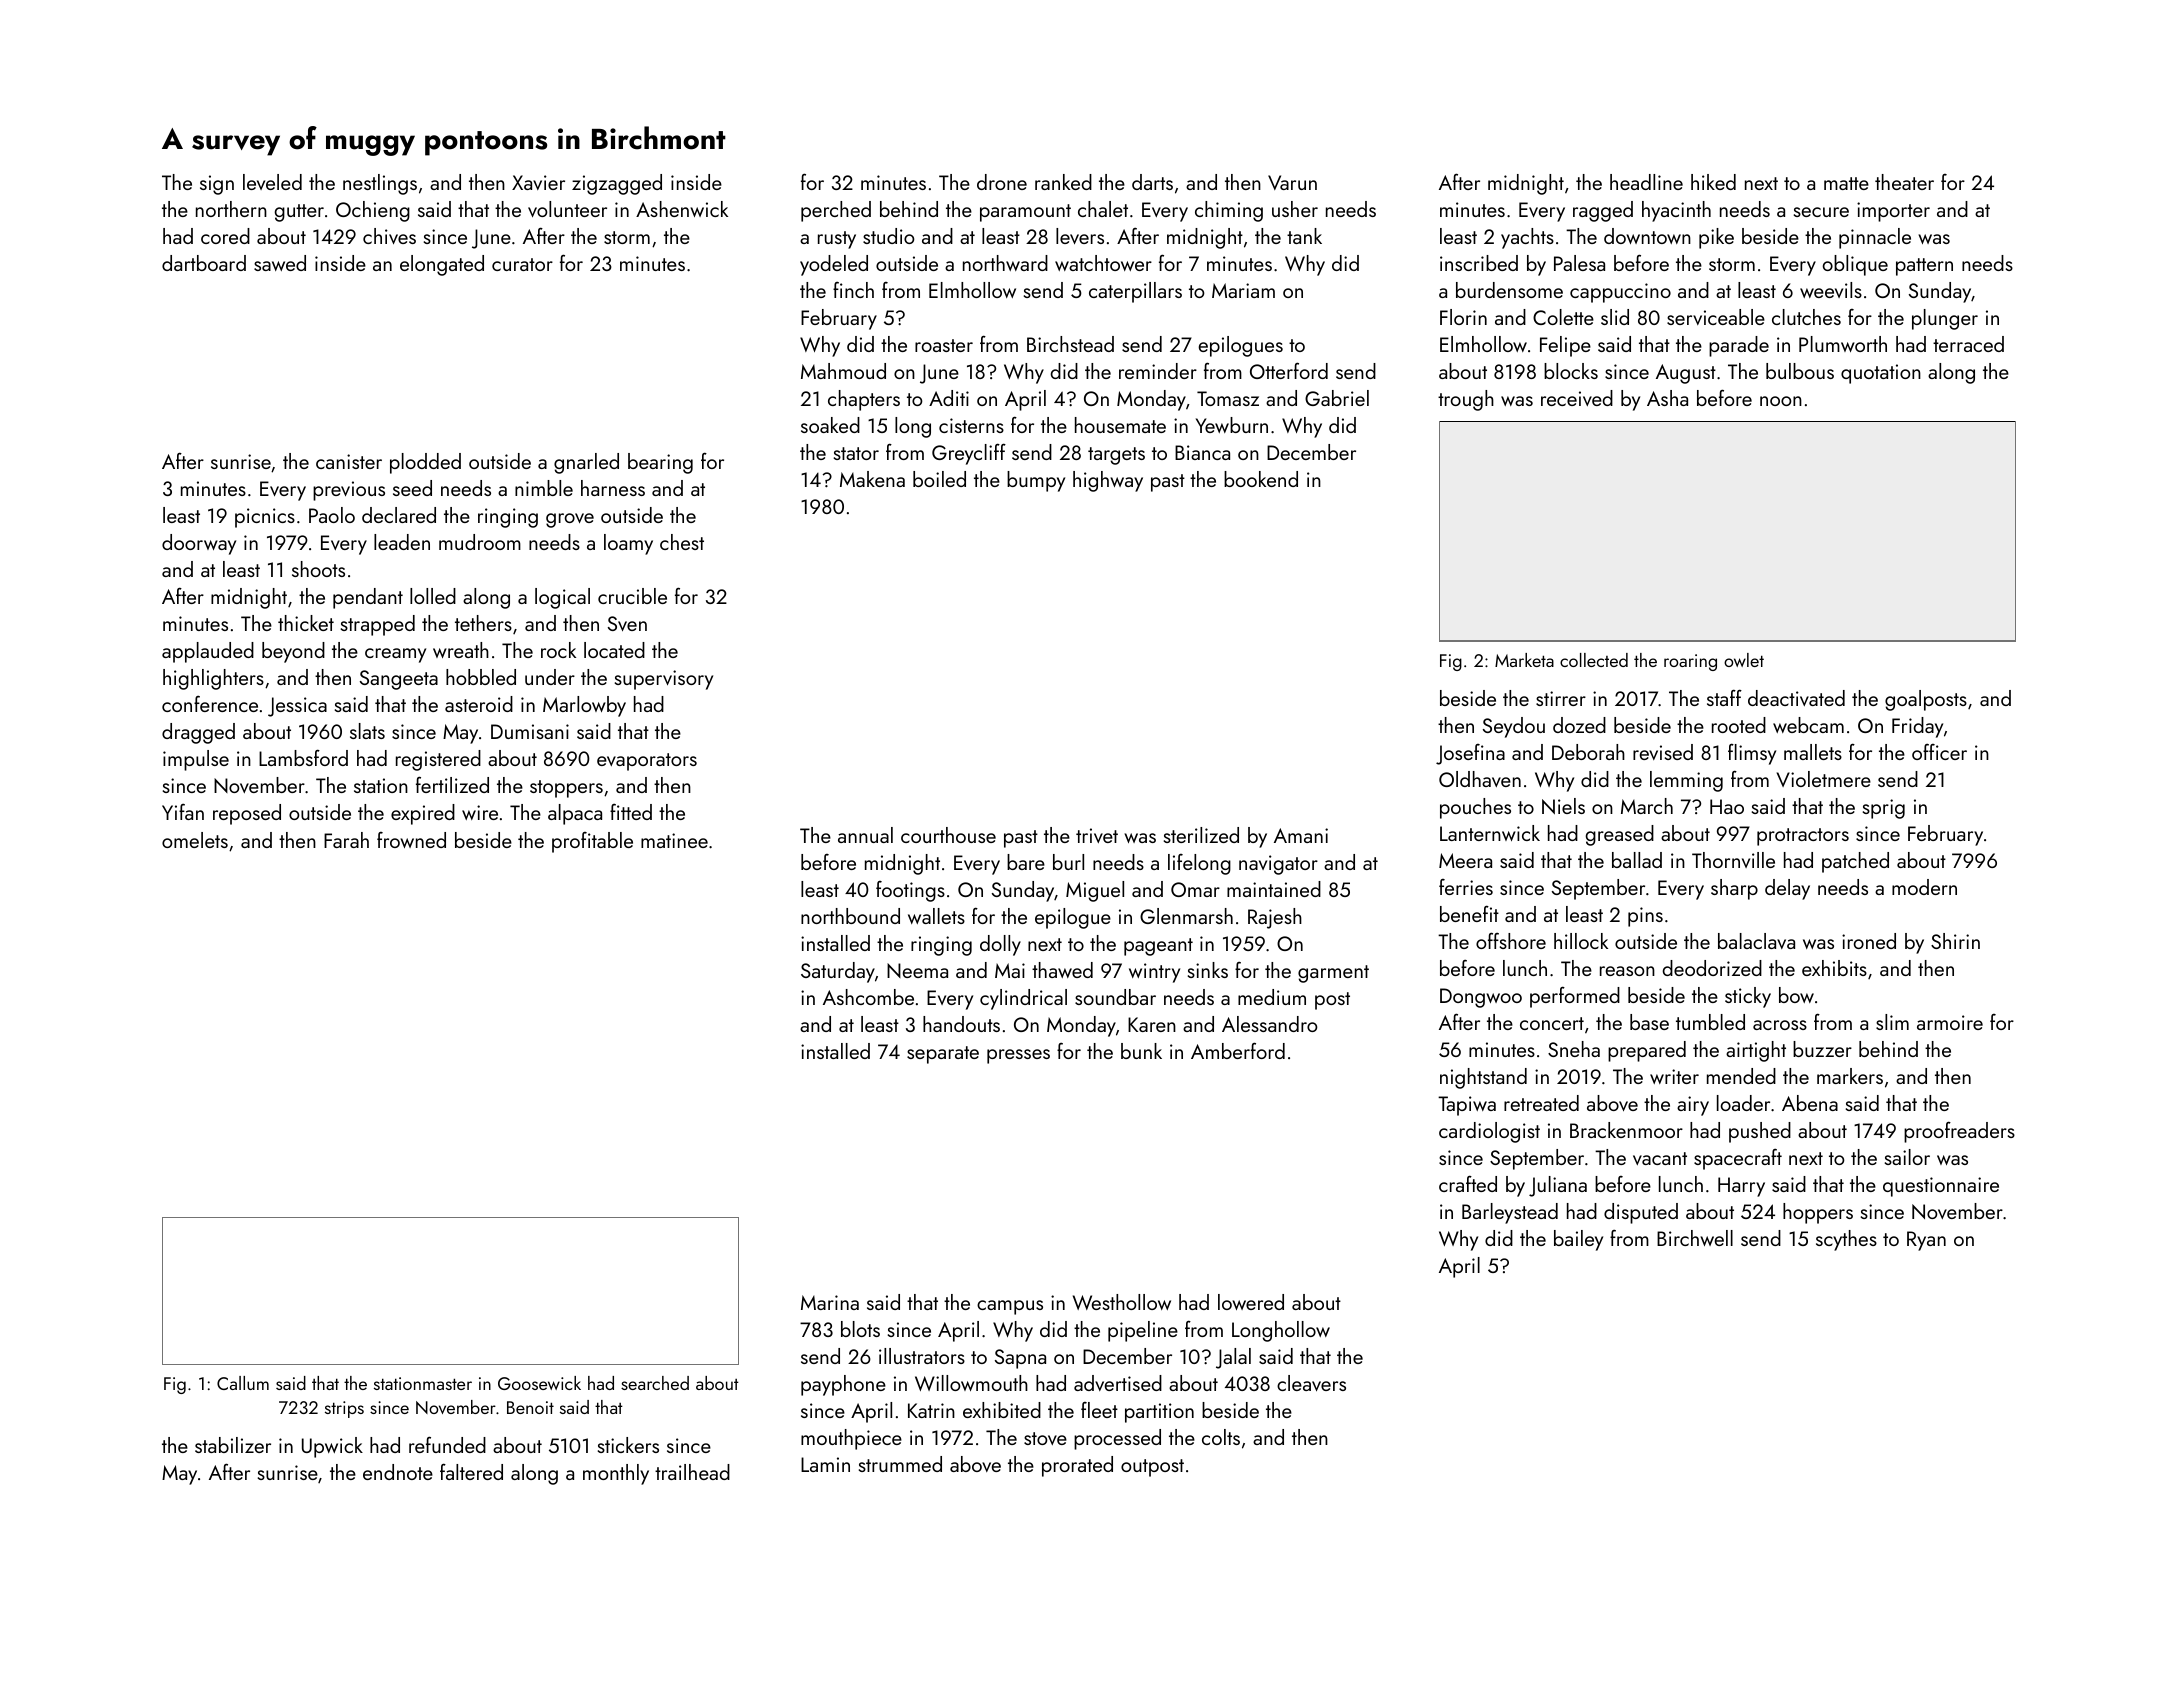  I want to click on importer, so click(1893, 212).
